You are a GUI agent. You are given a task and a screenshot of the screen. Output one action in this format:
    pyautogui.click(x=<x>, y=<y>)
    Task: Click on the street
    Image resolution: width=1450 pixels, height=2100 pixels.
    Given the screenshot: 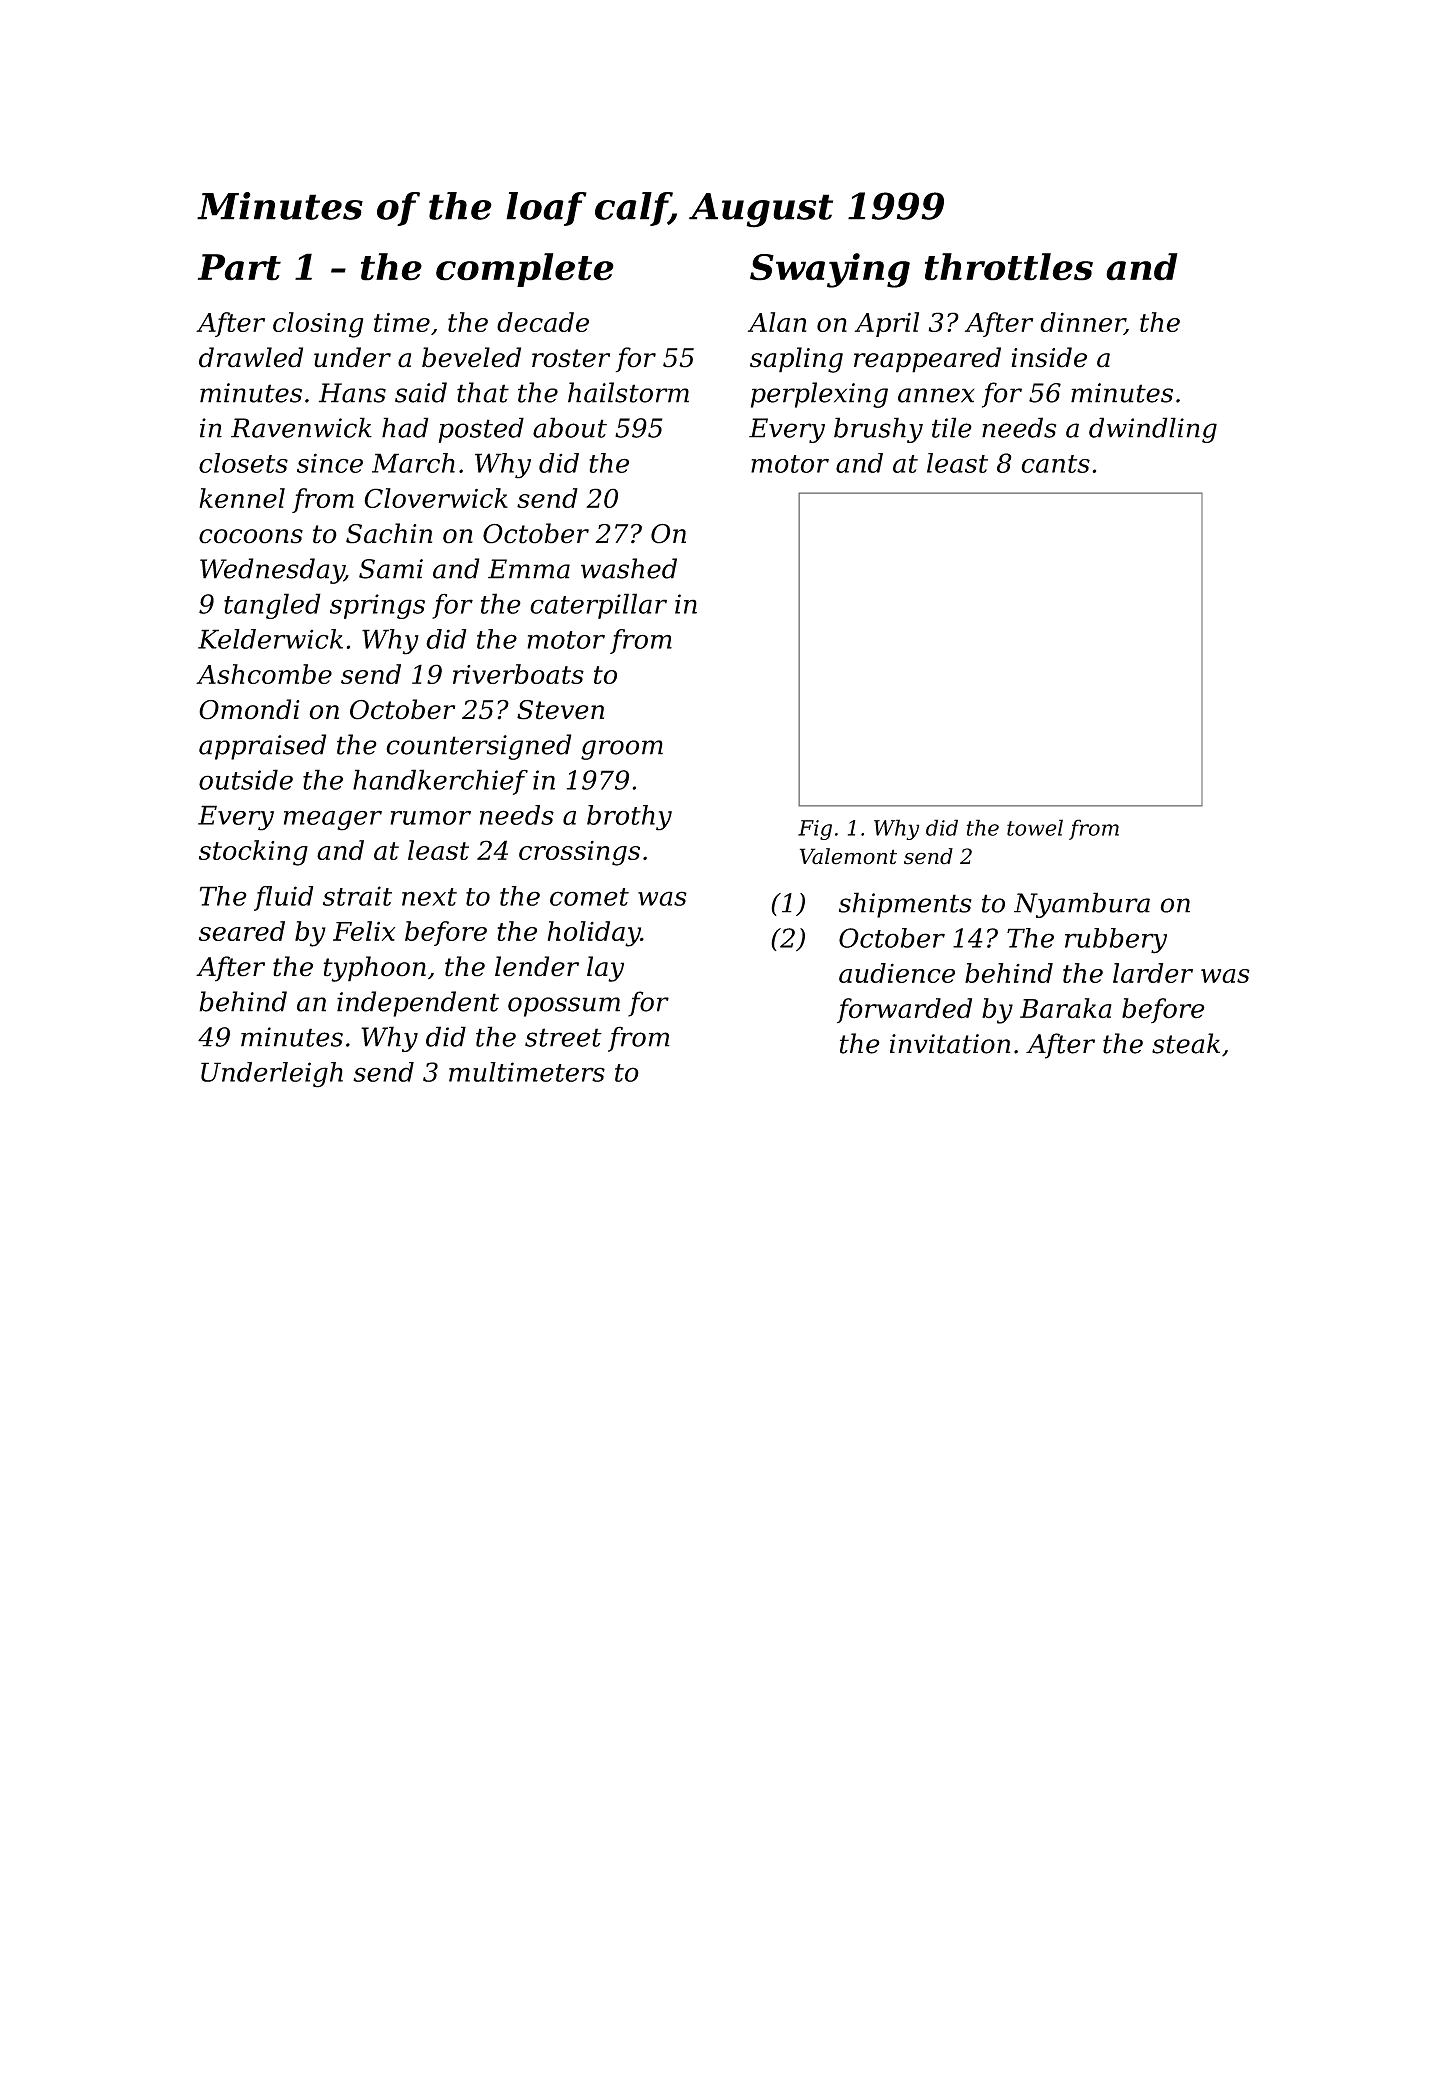 What is the action you would take?
    pyautogui.click(x=563, y=1037)
